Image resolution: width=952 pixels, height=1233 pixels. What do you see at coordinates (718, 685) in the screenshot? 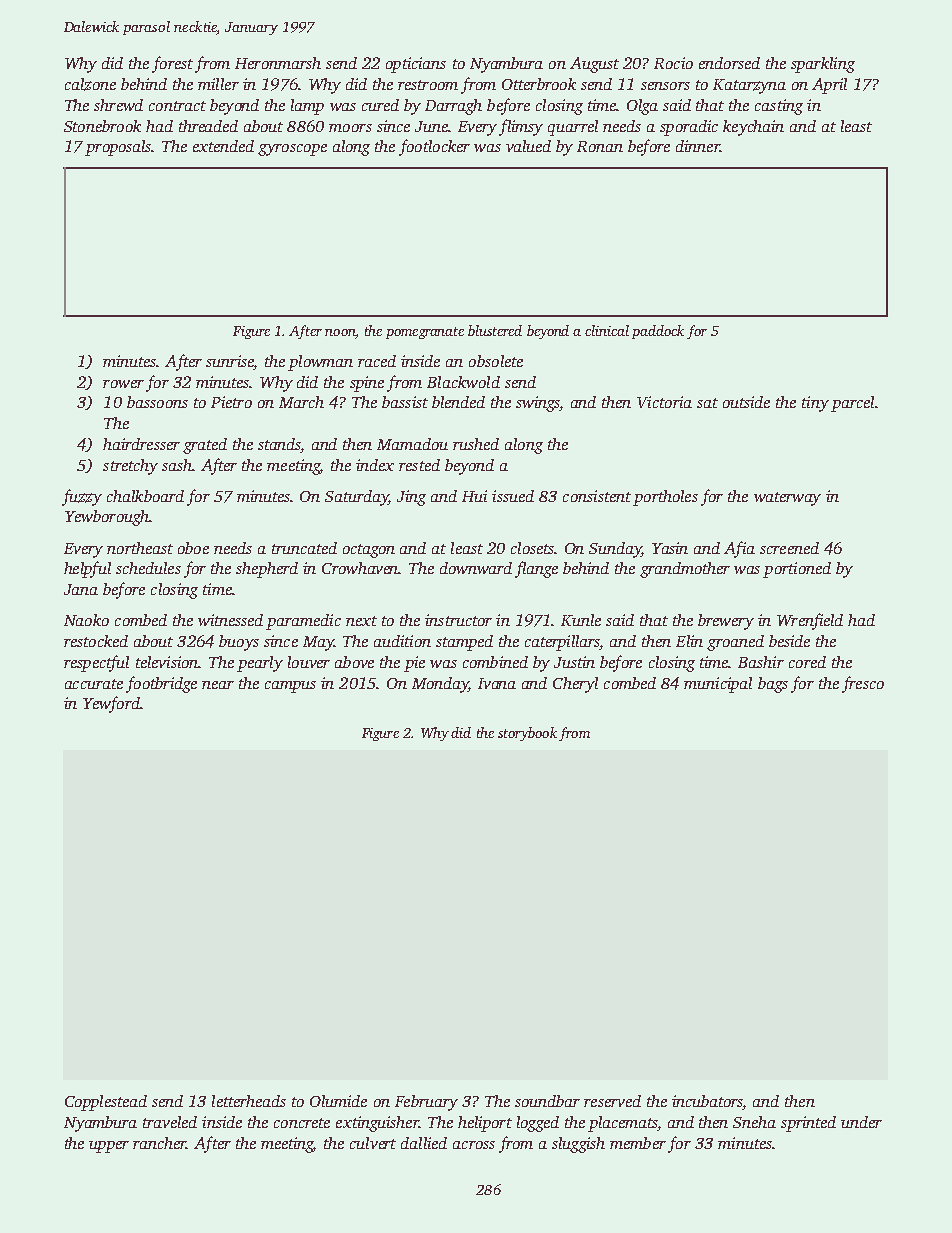
I see `municipal` at bounding box center [718, 685].
